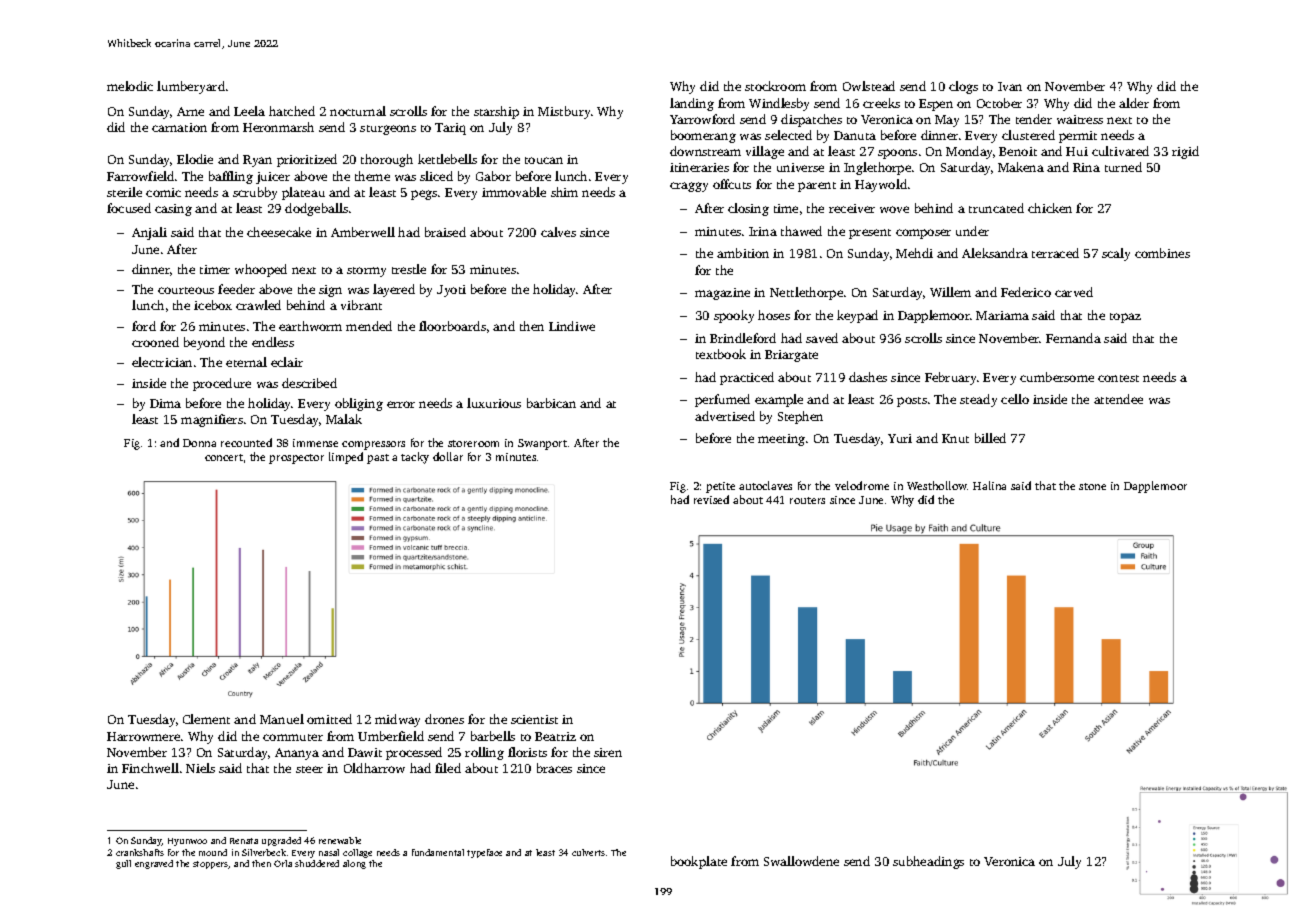  Describe the element at coordinates (358, 111) in the document. I see `nocturnal` at that location.
